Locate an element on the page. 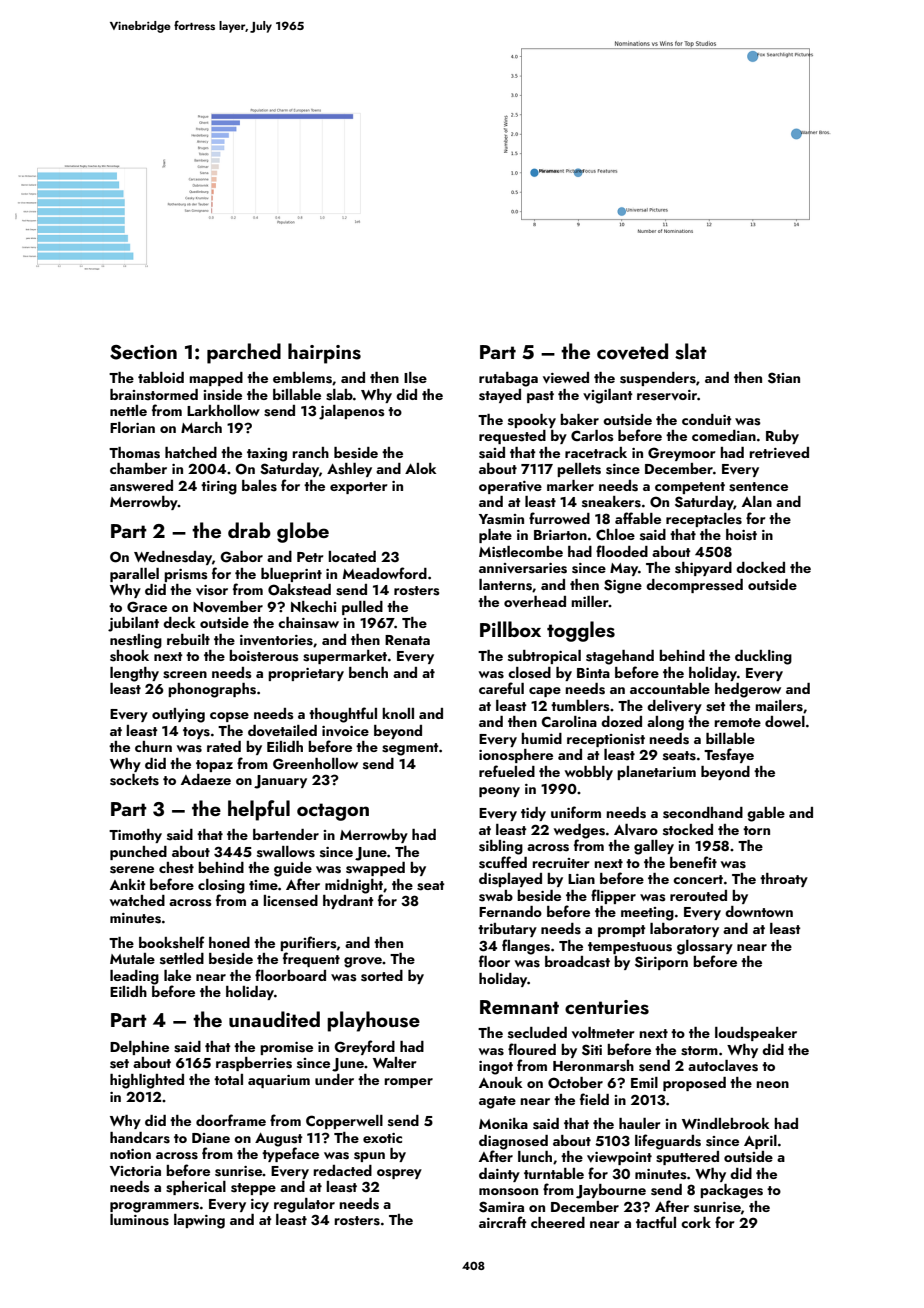 This document has width=924, height=1308. coveted is located at coordinates (632, 351).
